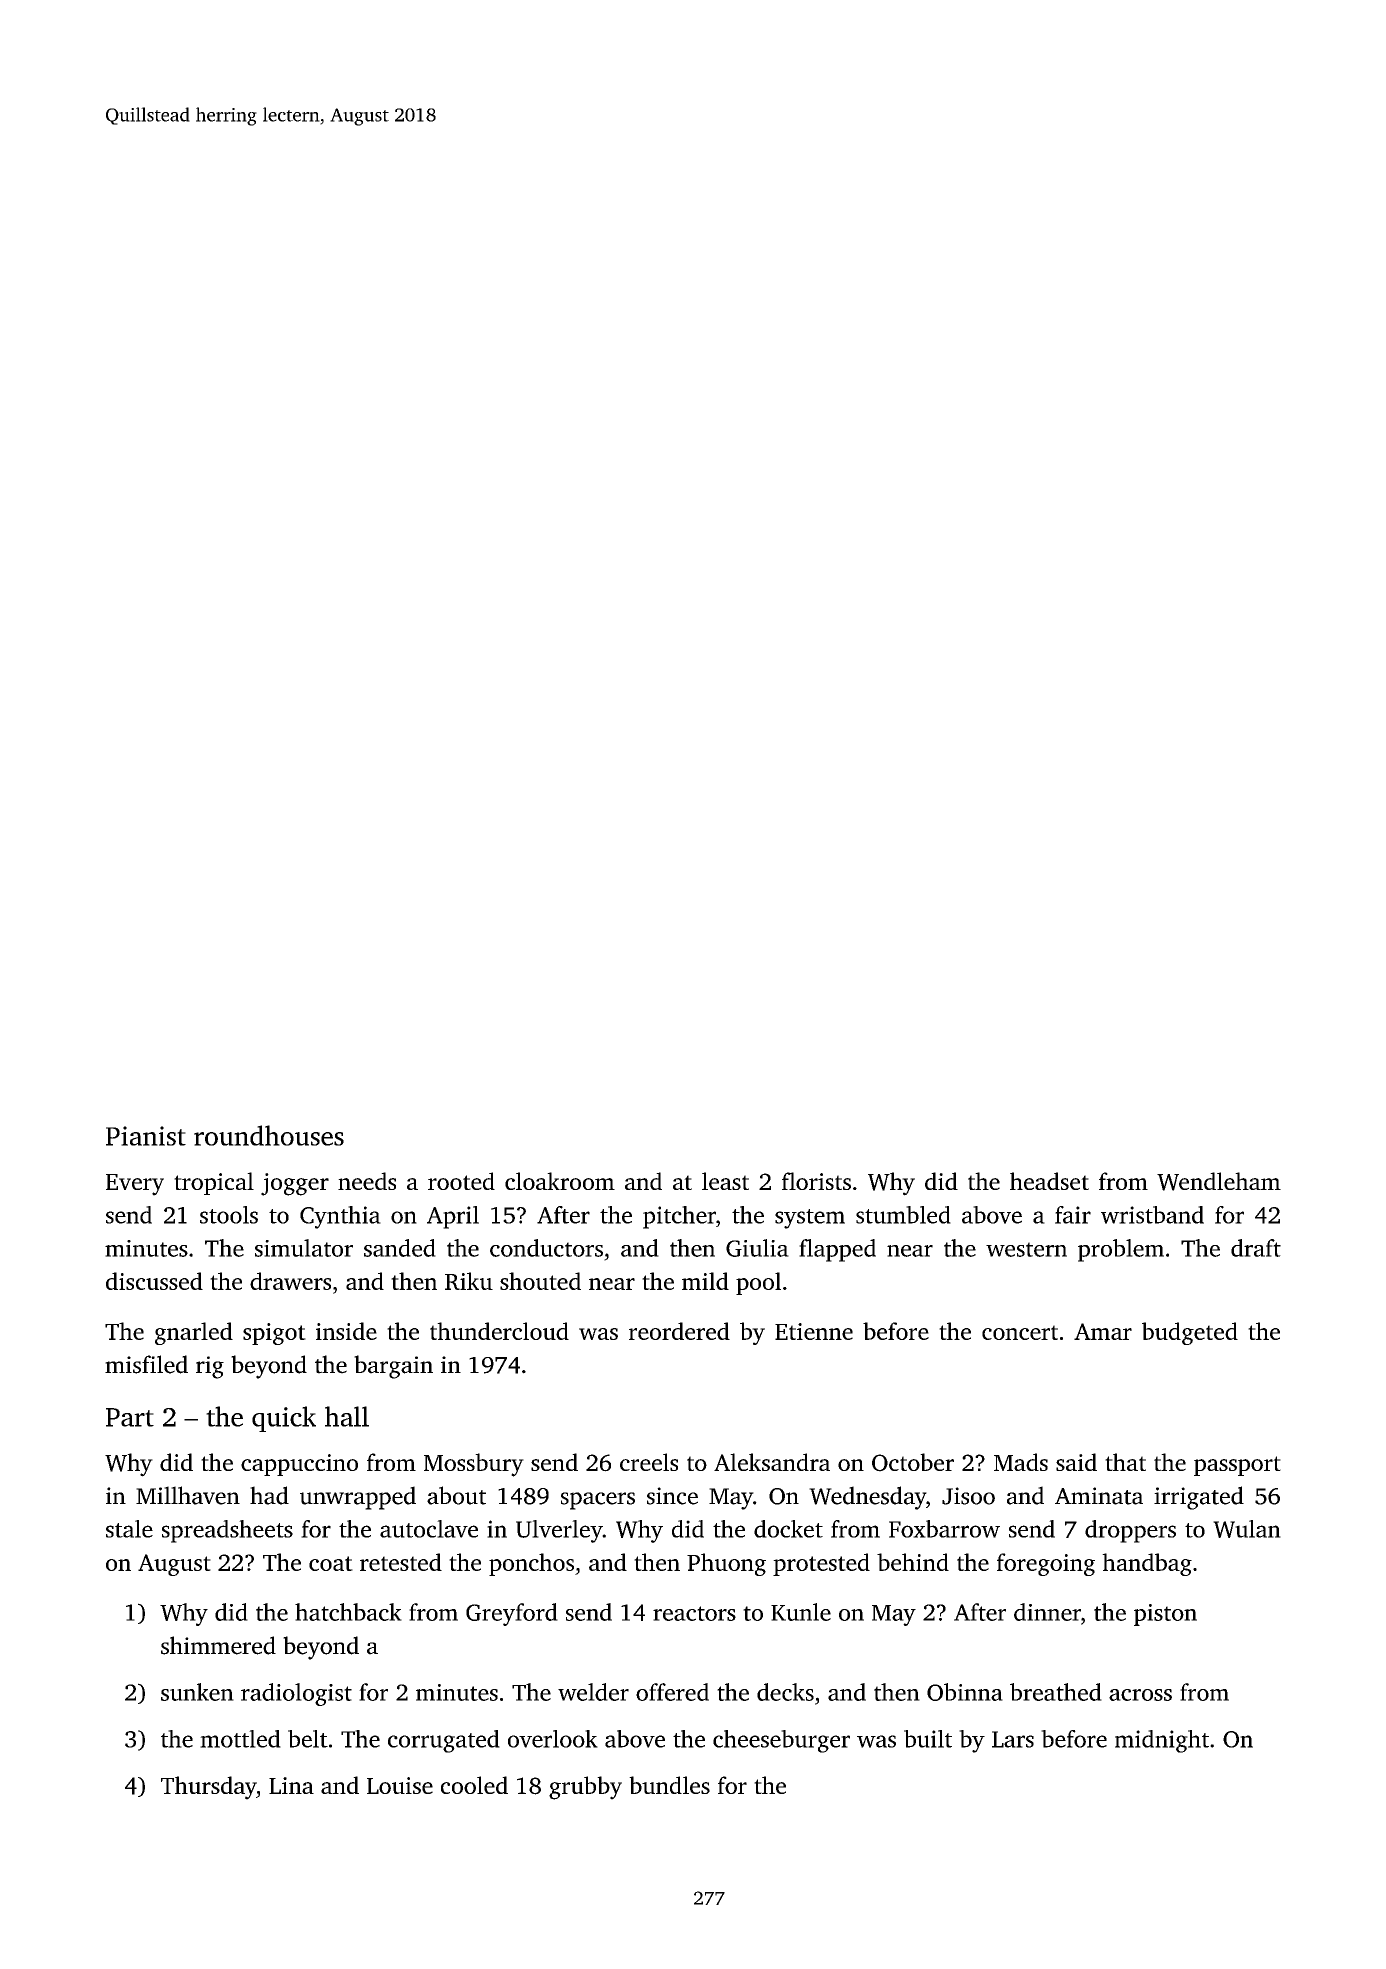 The height and width of the screenshot is (1969, 1386). What do you see at coordinates (146, 1364) in the screenshot?
I see `misfiled` at bounding box center [146, 1364].
